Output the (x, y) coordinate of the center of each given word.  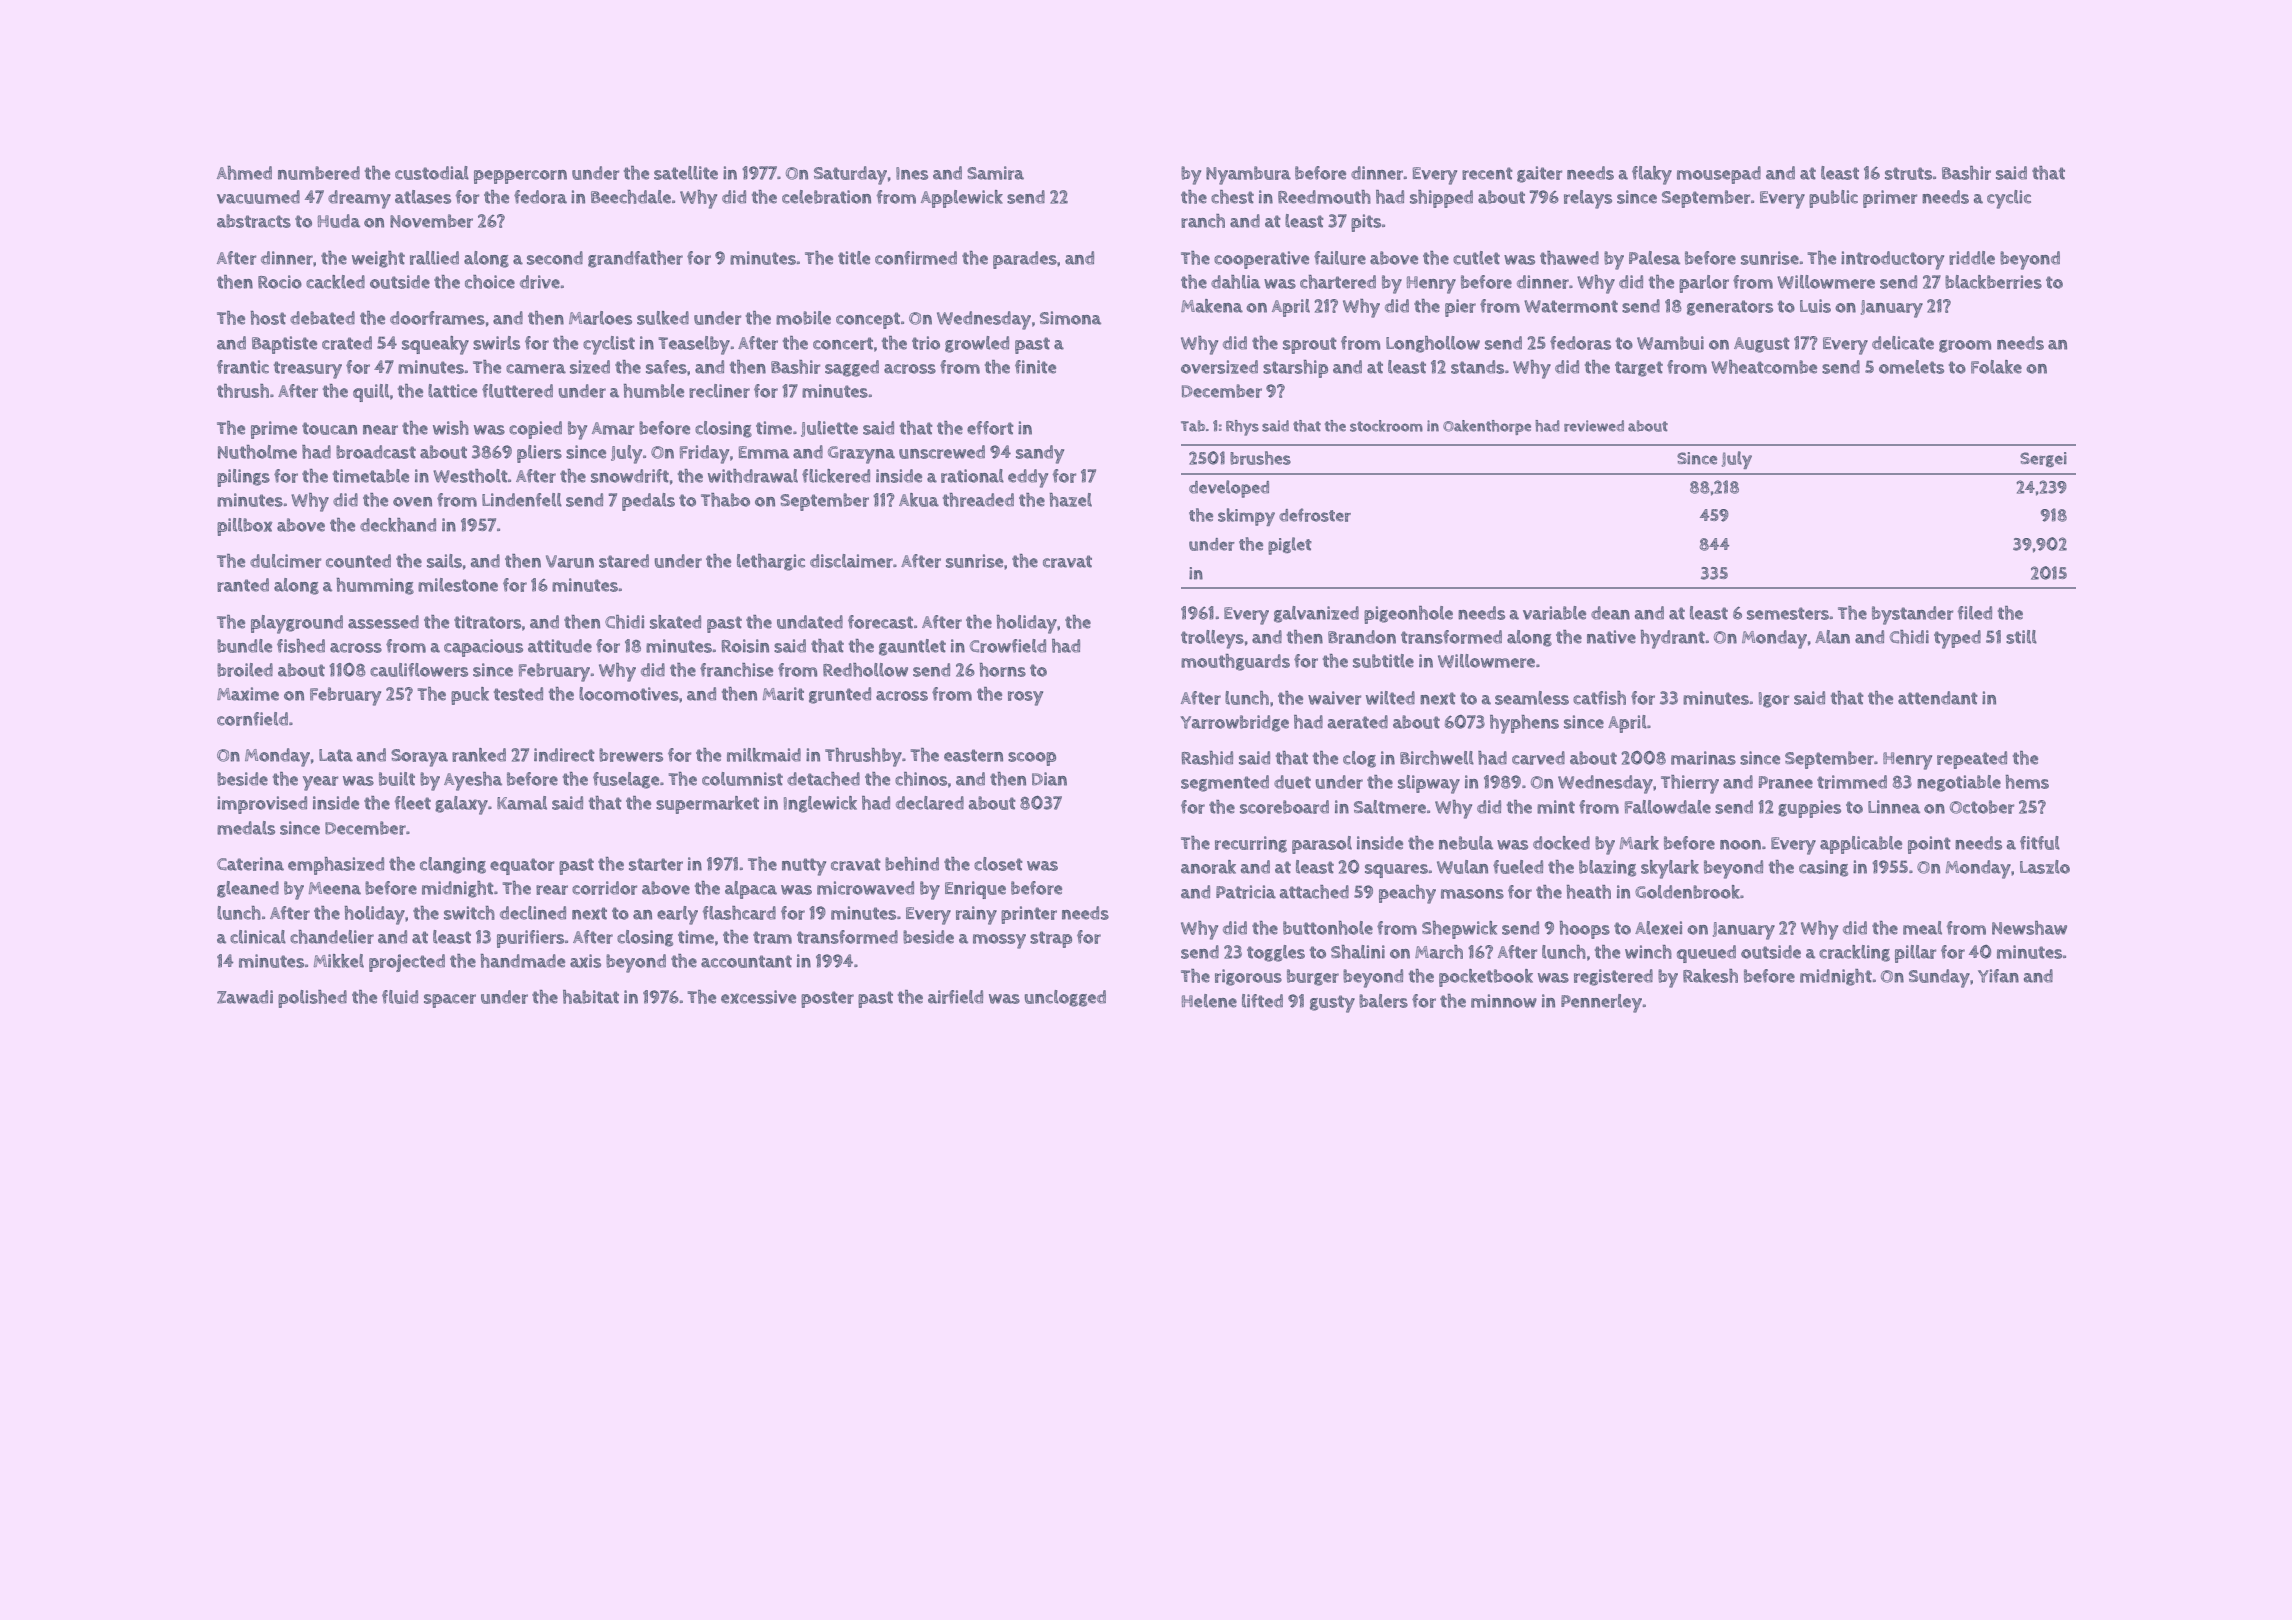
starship (1295, 369)
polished (312, 999)
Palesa (1654, 258)
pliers (539, 454)
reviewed (1594, 426)
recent (1487, 173)
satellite (686, 173)
